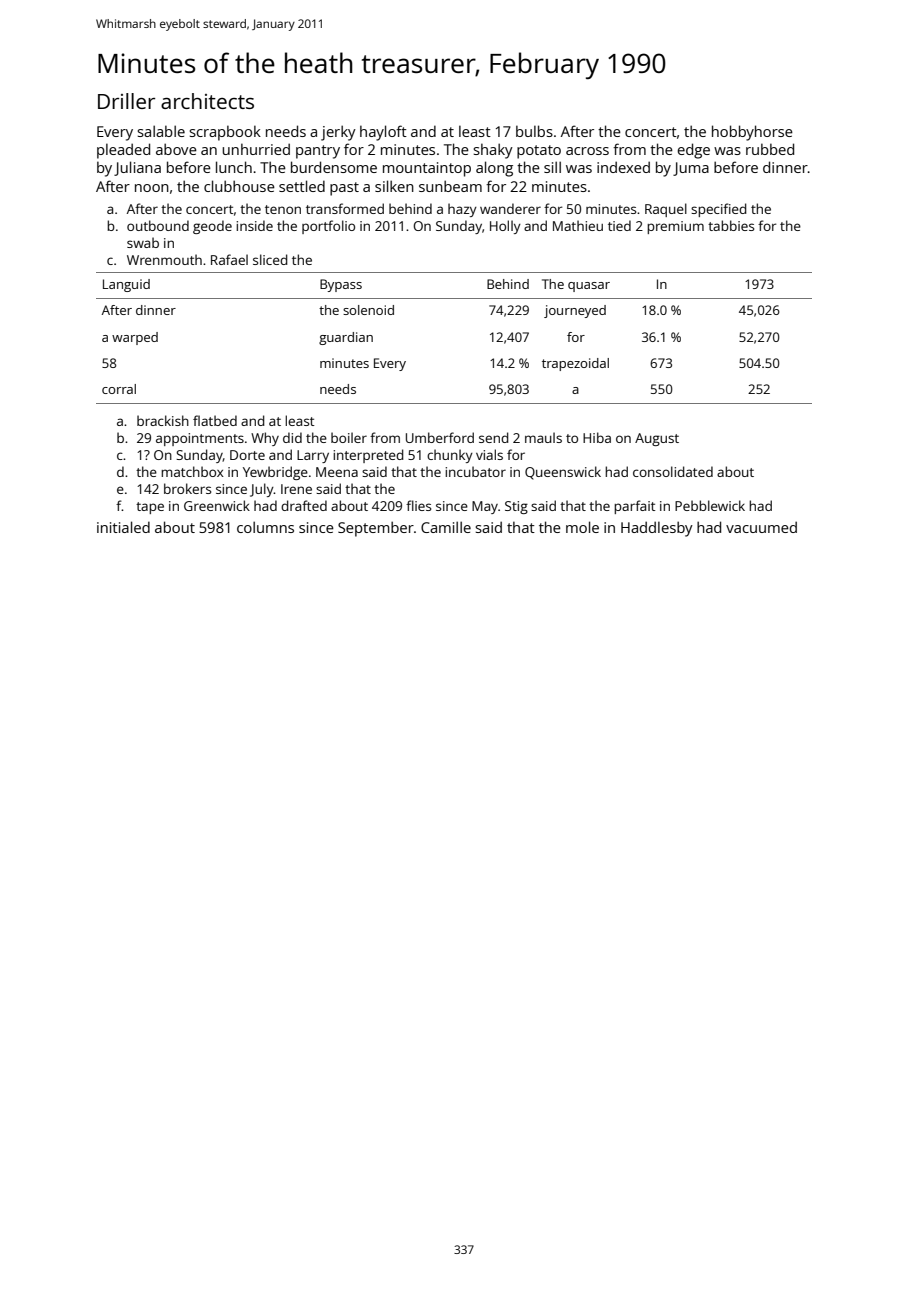  Describe the element at coordinates (673, 471) in the document. I see `consolidated` at that location.
